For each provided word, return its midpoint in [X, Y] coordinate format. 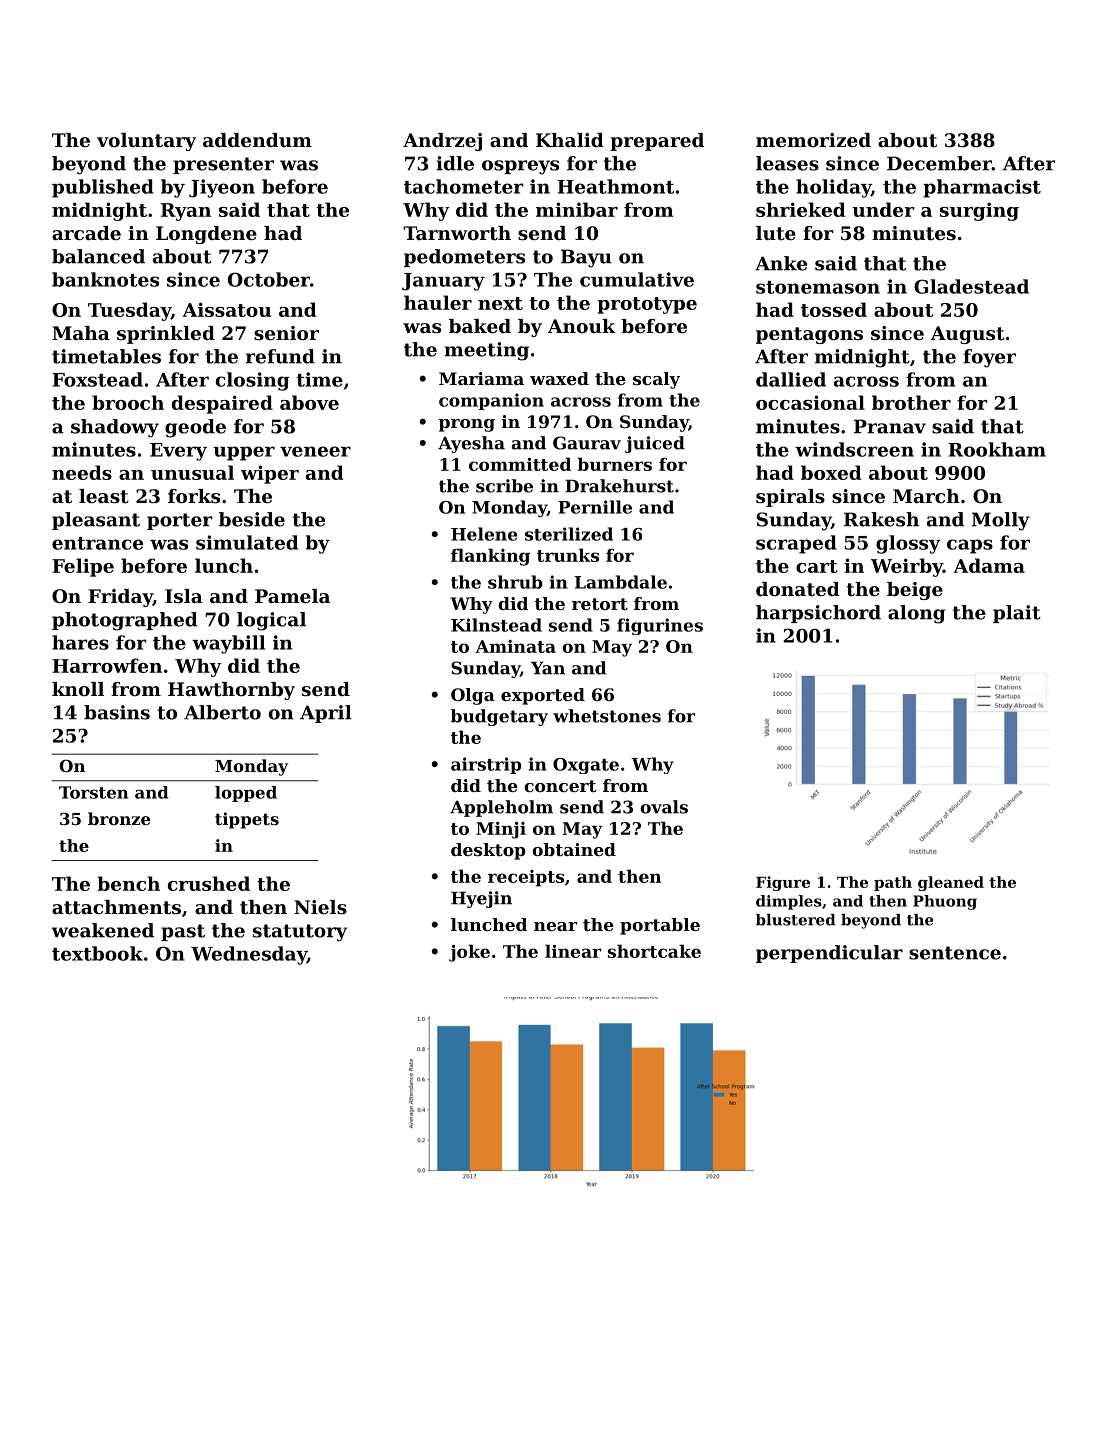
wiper [270, 474]
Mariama [481, 378]
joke [469, 953]
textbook [97, 953]
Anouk [581, 326]
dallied [791, 379]
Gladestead [971, 286]
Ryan [186, 212]
